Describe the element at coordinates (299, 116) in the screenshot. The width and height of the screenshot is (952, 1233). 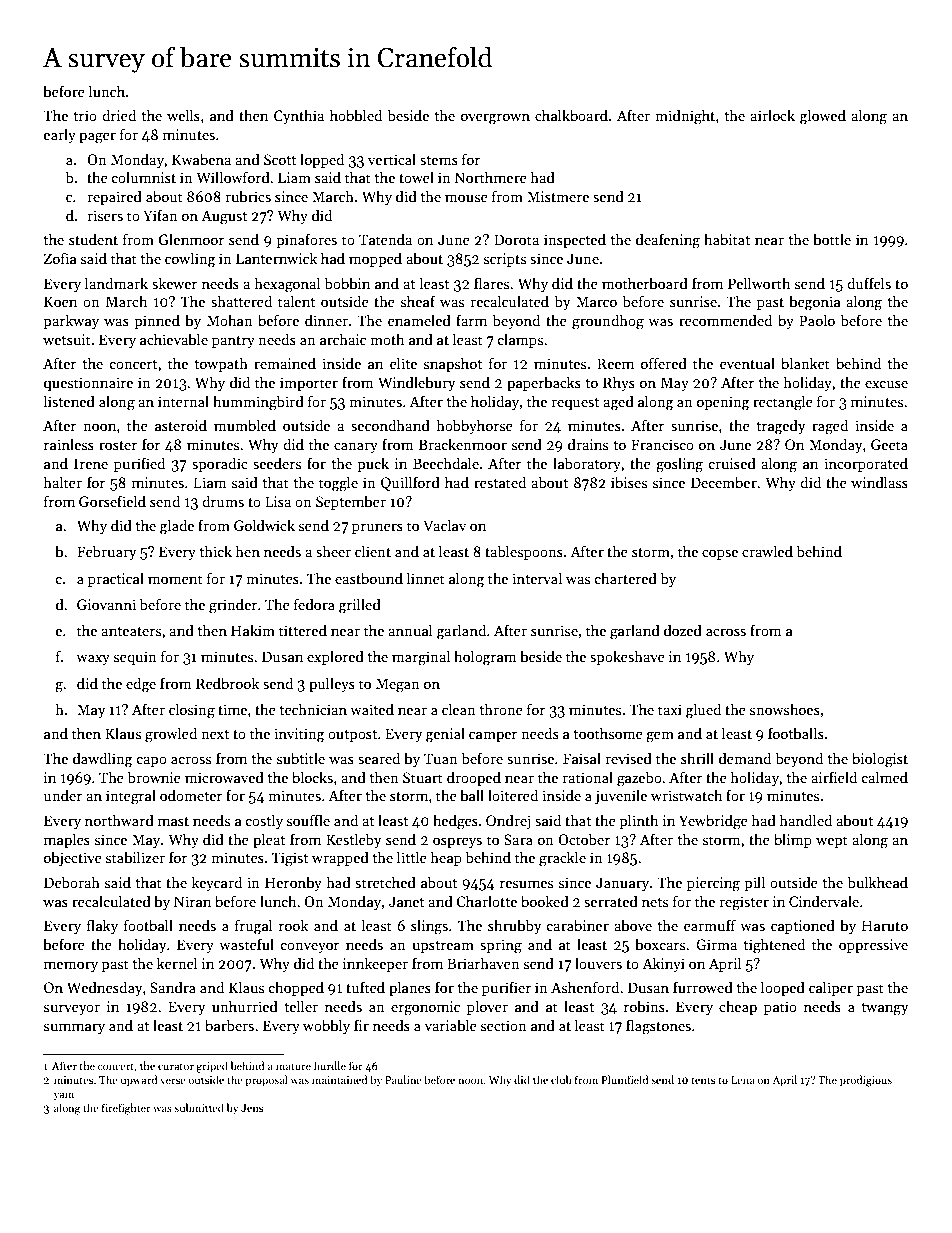
I see `Cynthia` at that location.
